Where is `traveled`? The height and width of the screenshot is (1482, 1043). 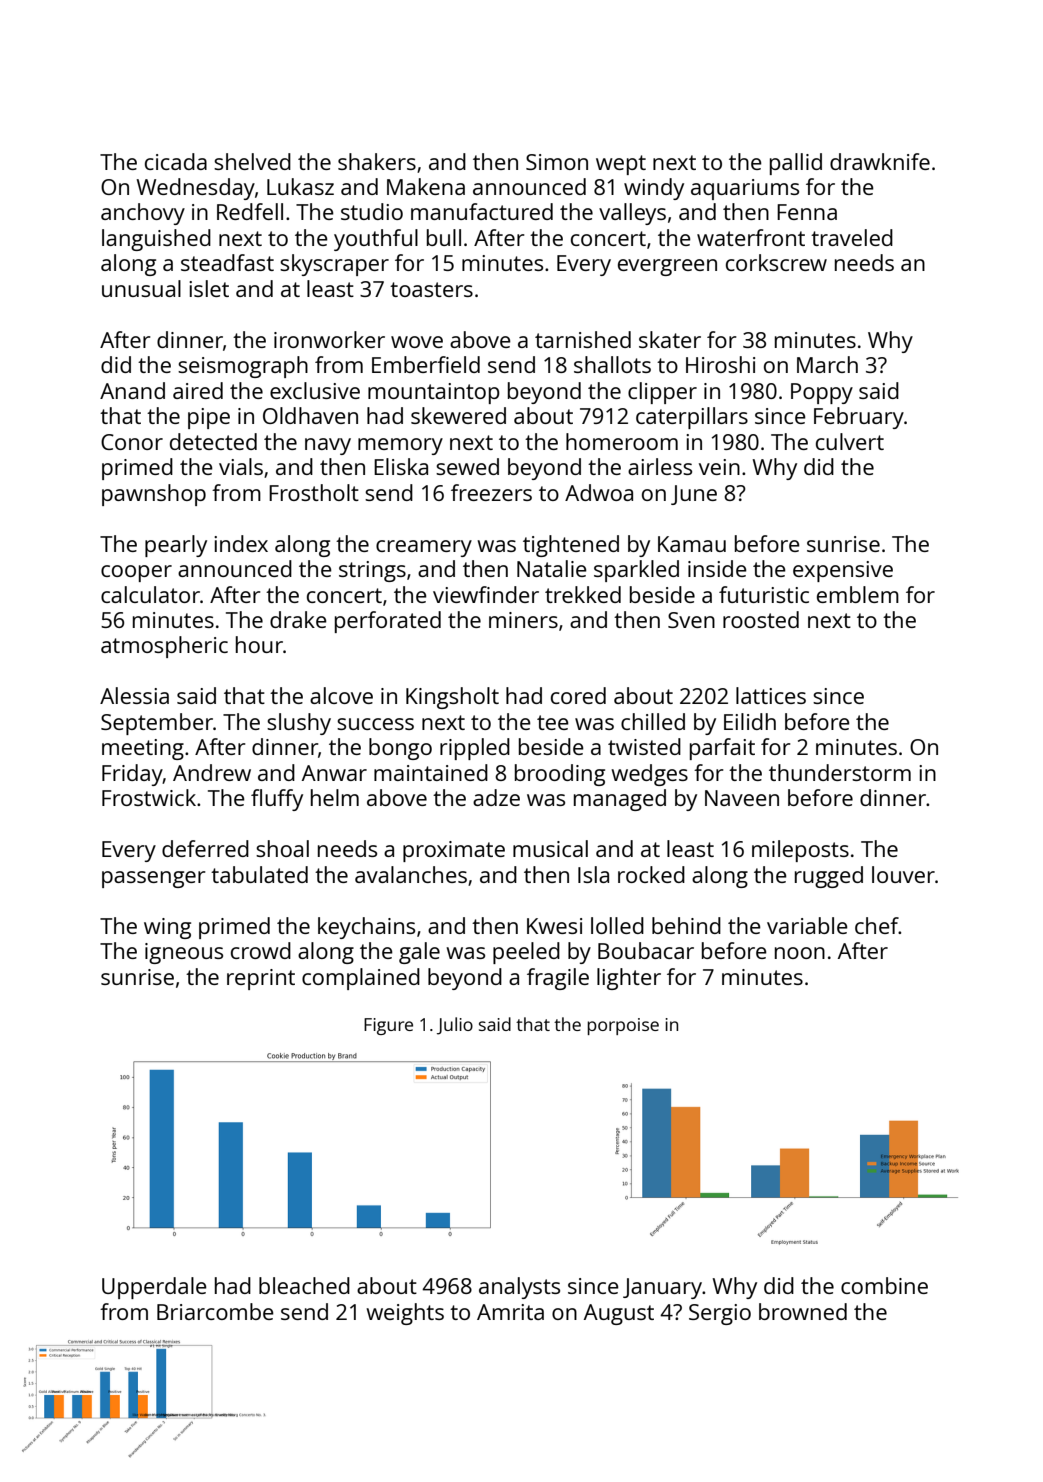
traveled is located at coordinates (852, 237).
